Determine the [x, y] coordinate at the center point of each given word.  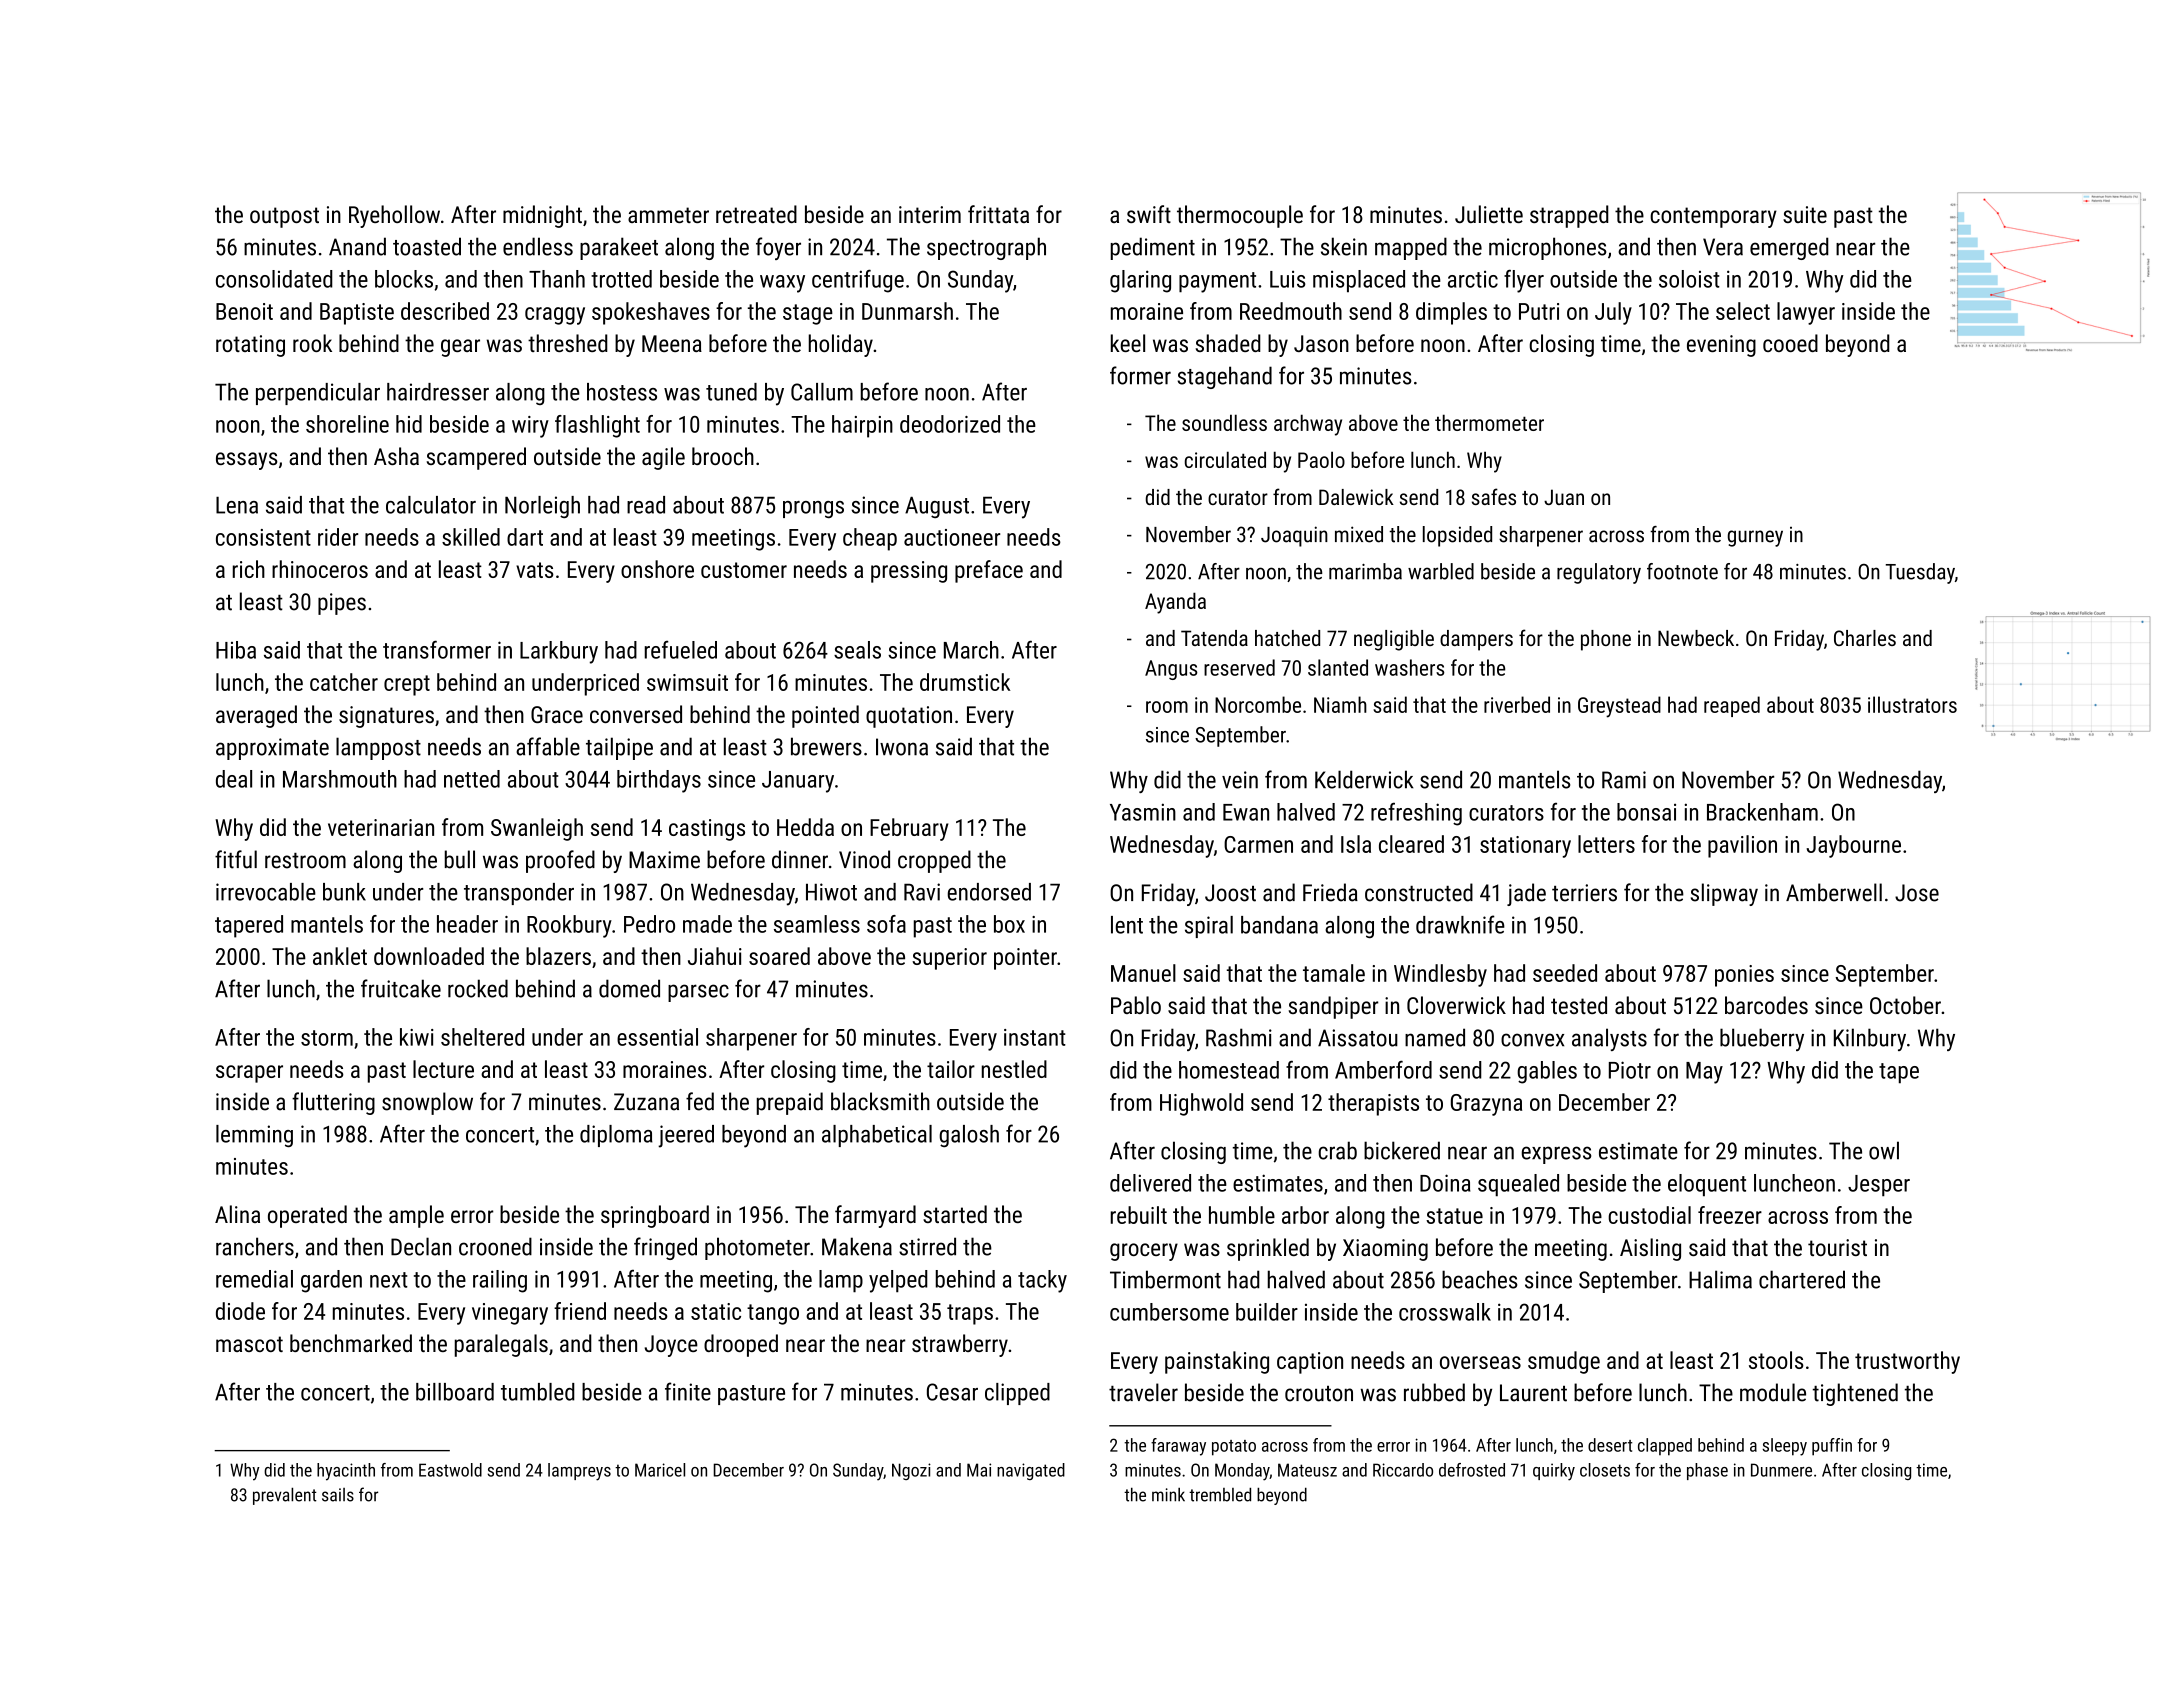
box [1009, 924]
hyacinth [346, 1472]
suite [1805, 214]
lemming [254, 1136]
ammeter [668, 215]
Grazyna [1486, 1105]
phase [1707, 1471]
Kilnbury [1870, 1039]
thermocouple [1240, 216]
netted [472, 779]
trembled [1220, 1495]
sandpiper [1333, 1007]
